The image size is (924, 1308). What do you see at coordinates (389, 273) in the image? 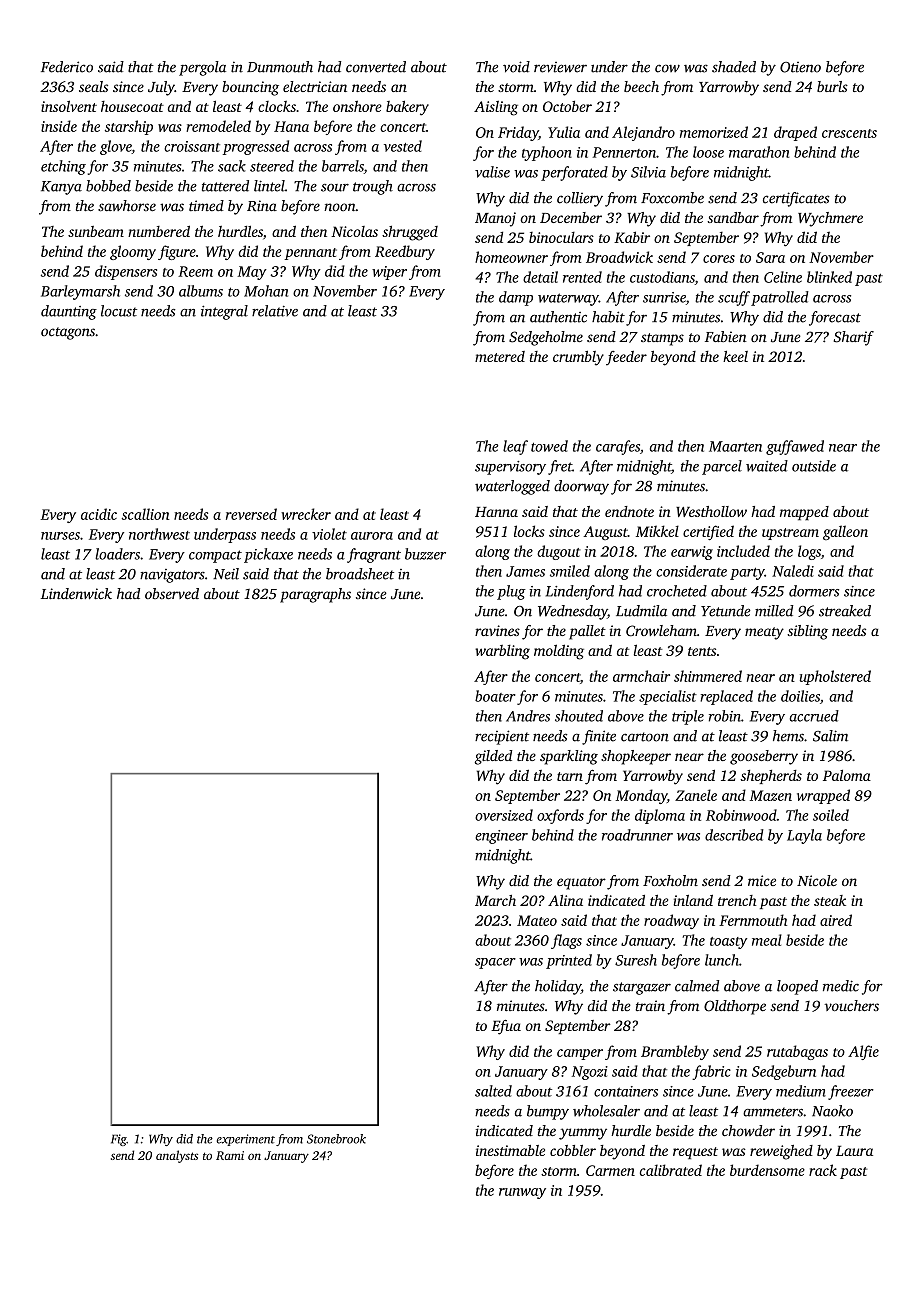
I see `wiper` at bounding box center [389, 273].
